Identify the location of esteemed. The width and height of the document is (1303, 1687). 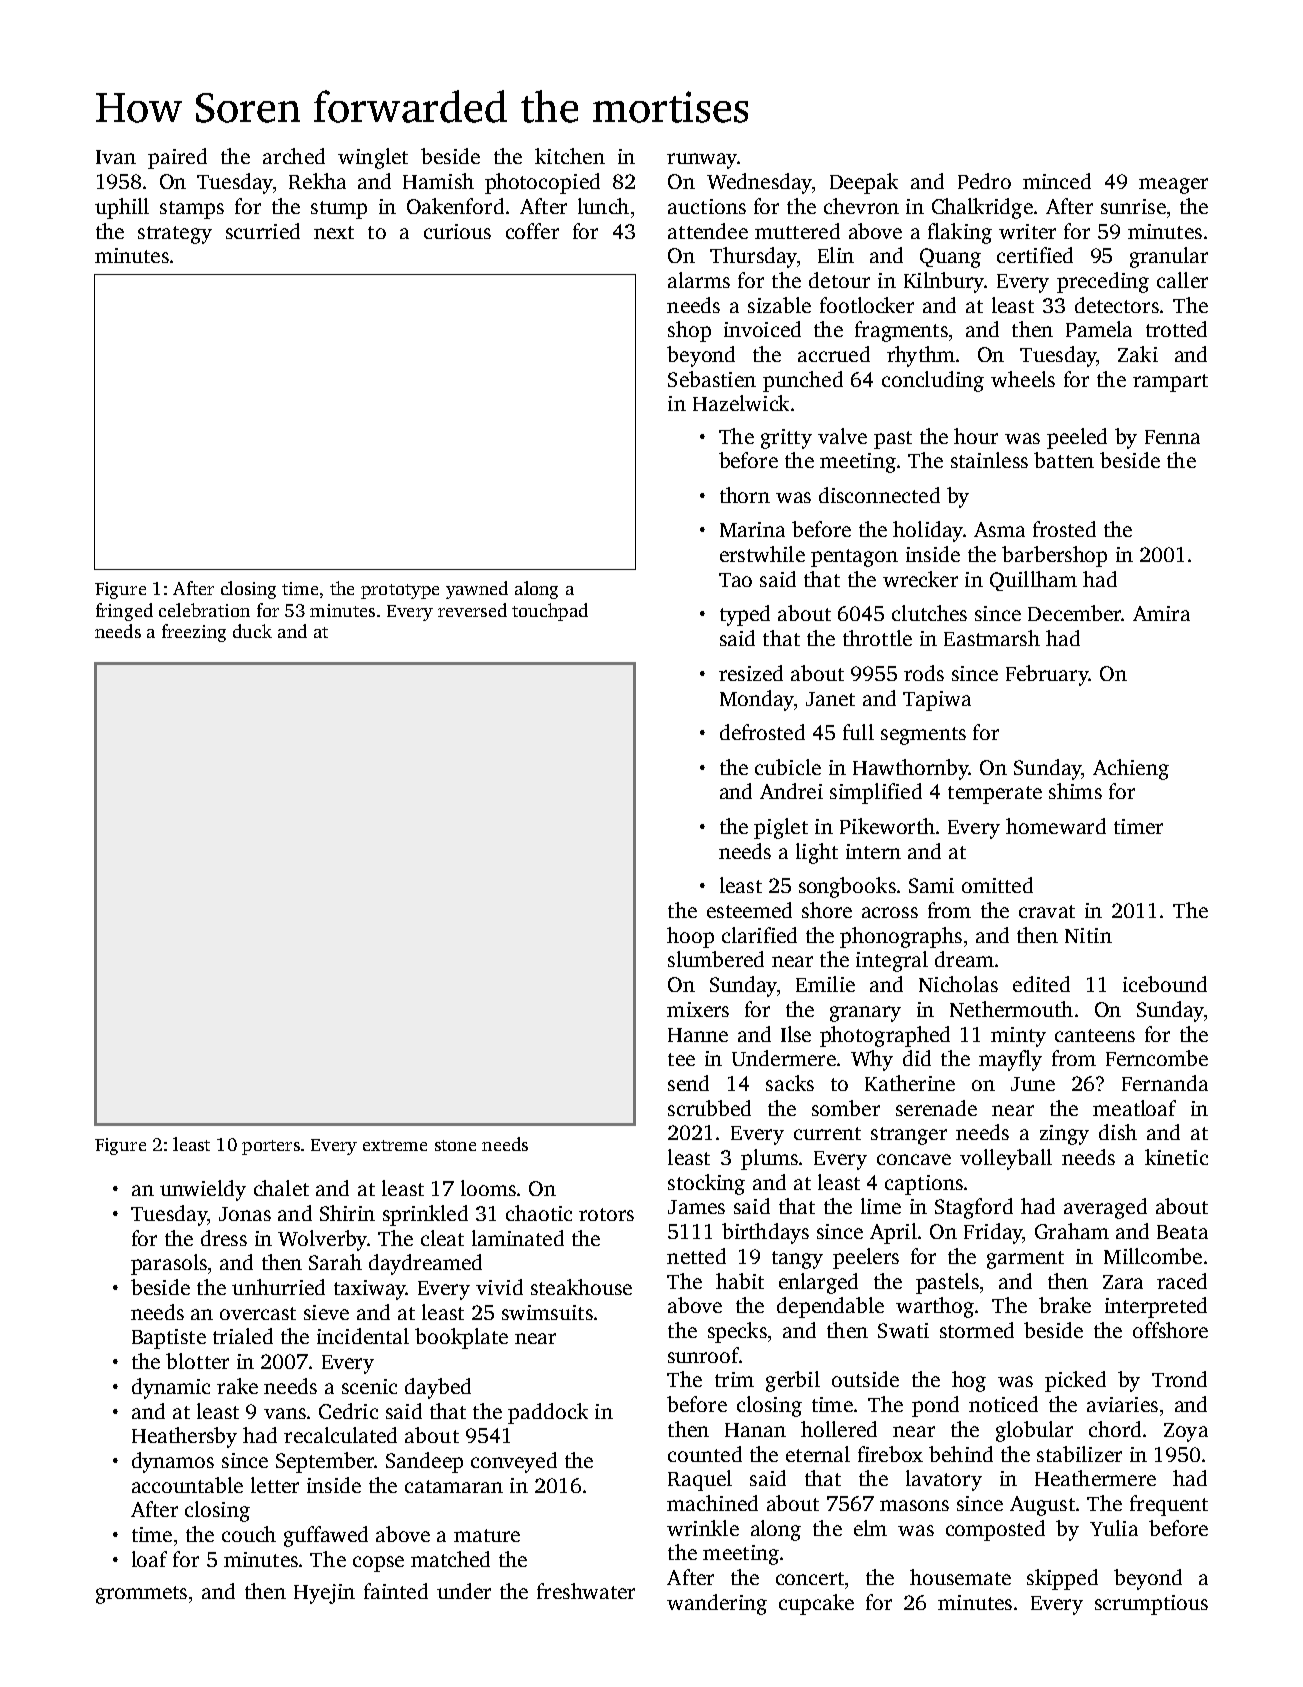
(749, 910).
